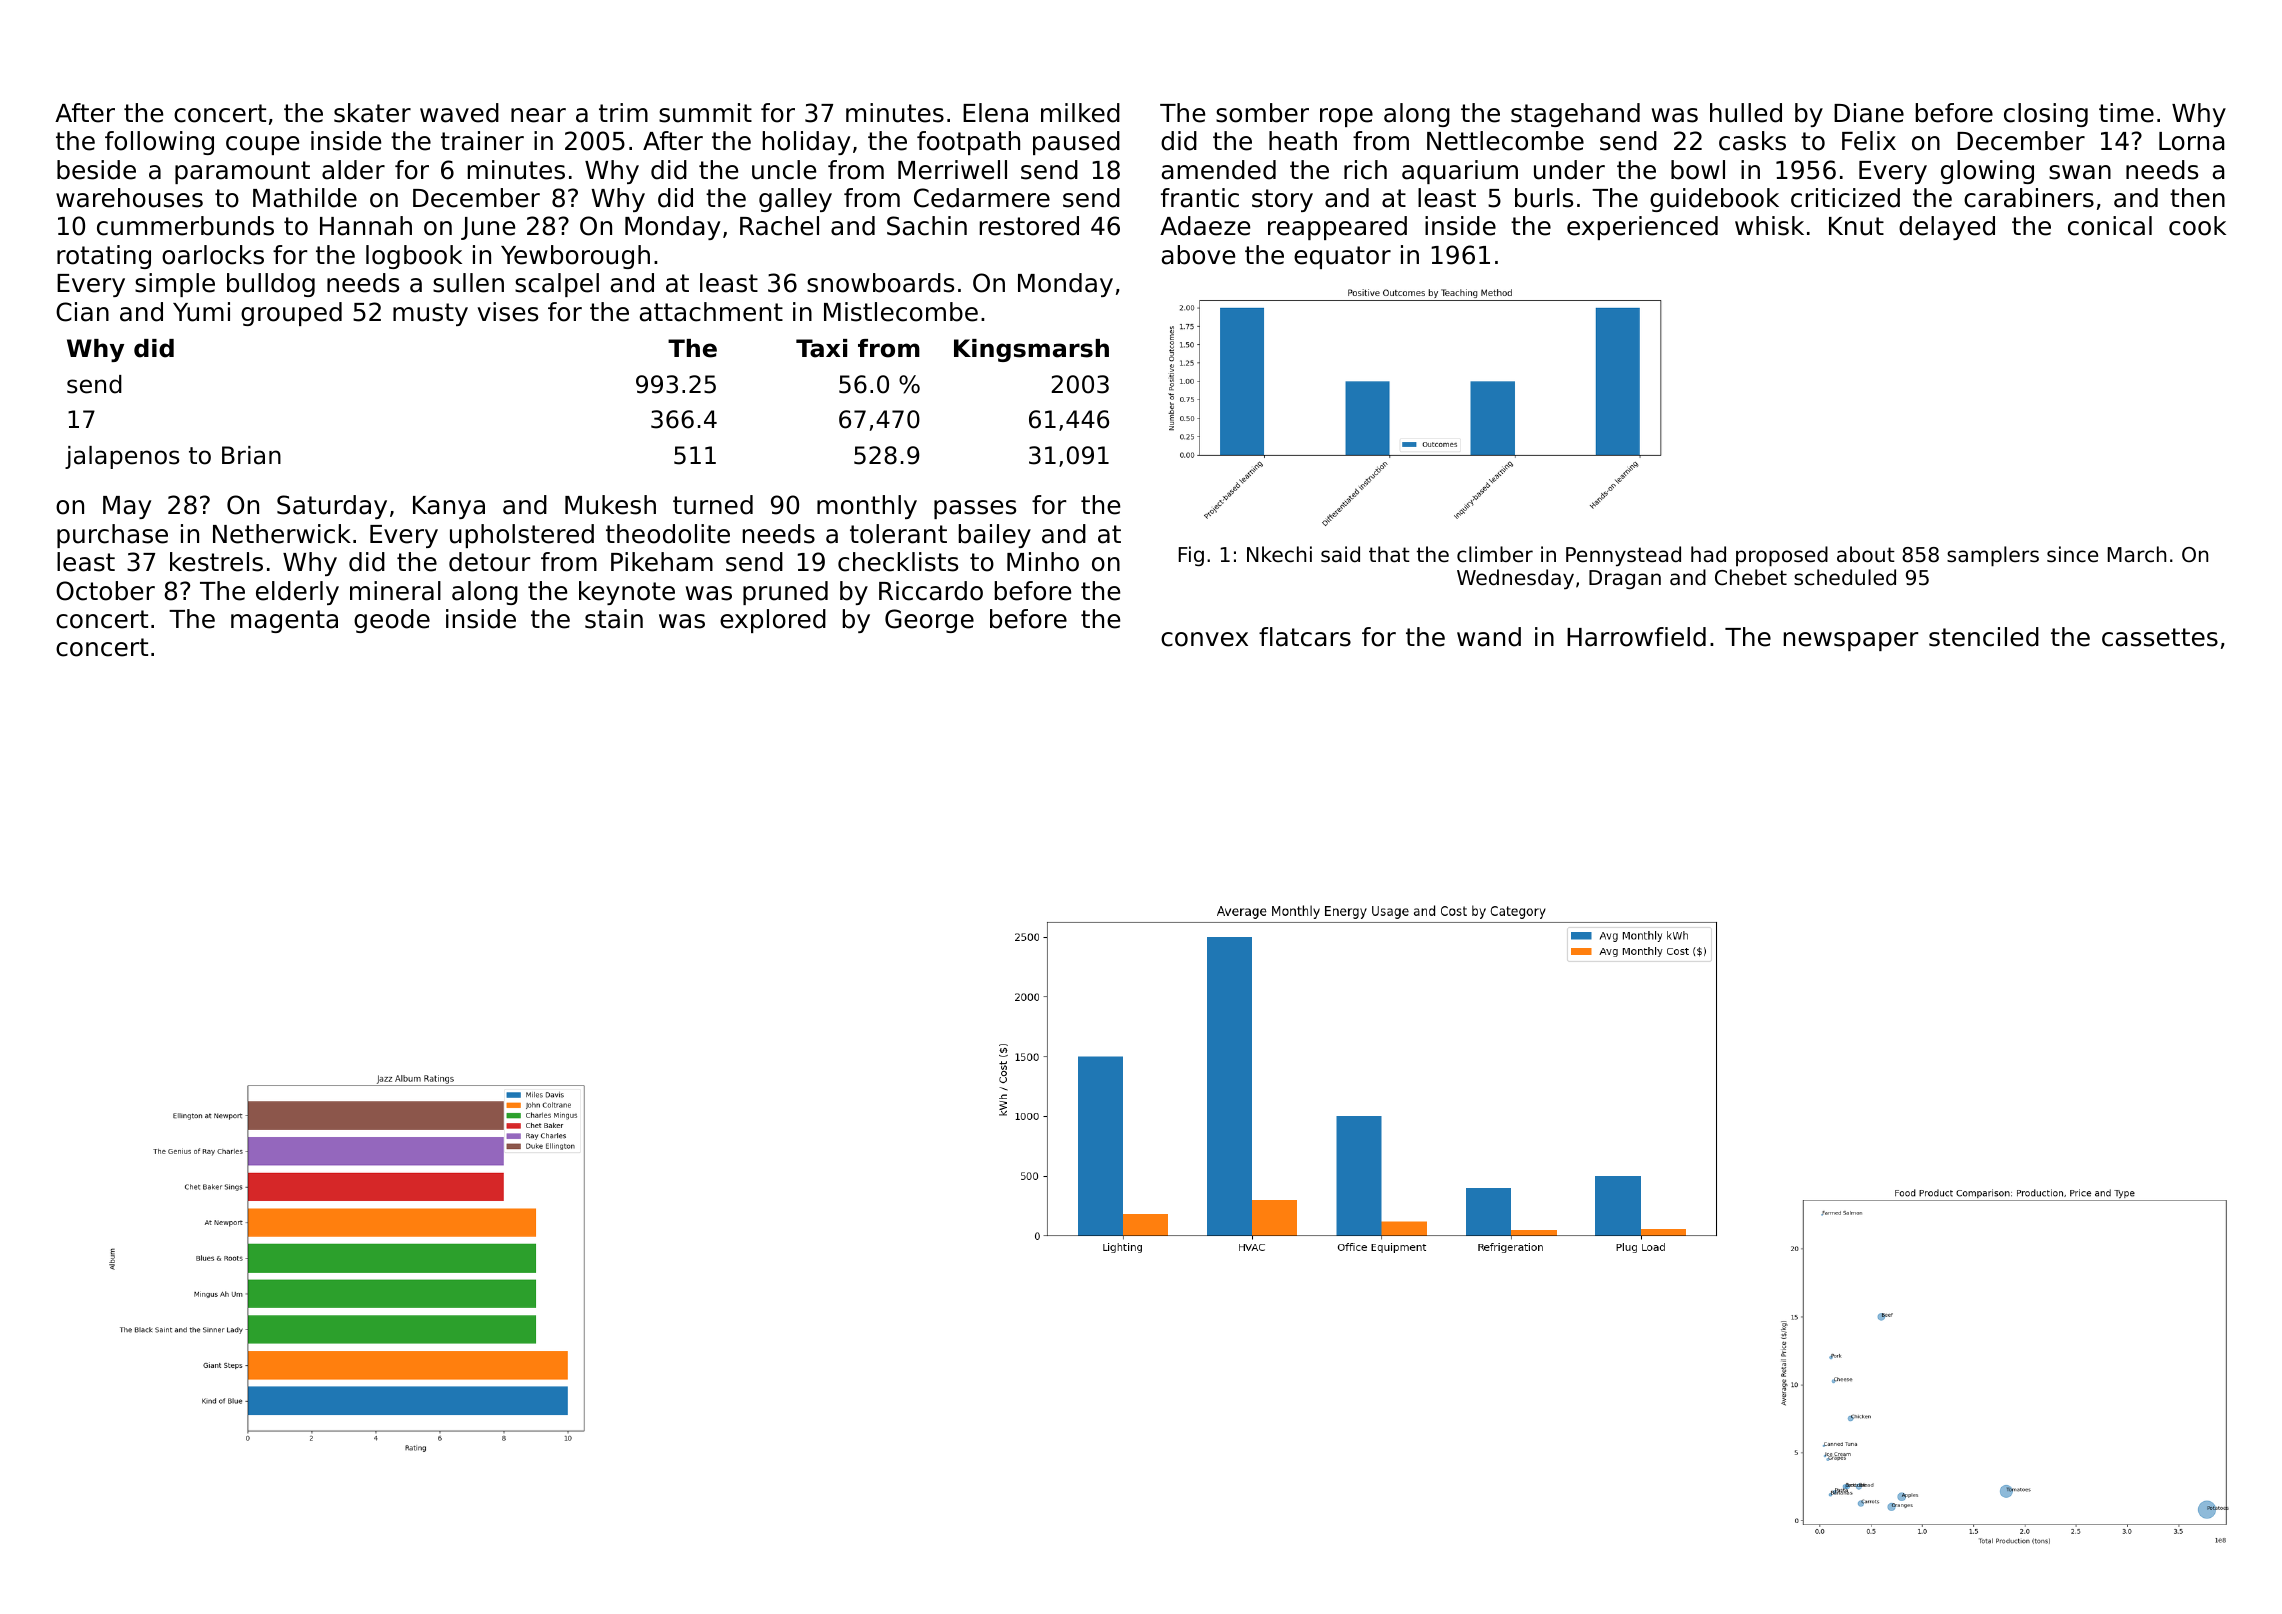 Image resolution: width=2282 pixels, height=1614 pixels. What do you see at coordinates (982, 198) in the page?
I see `Cedarmere` at bounding box center [982, 198].
